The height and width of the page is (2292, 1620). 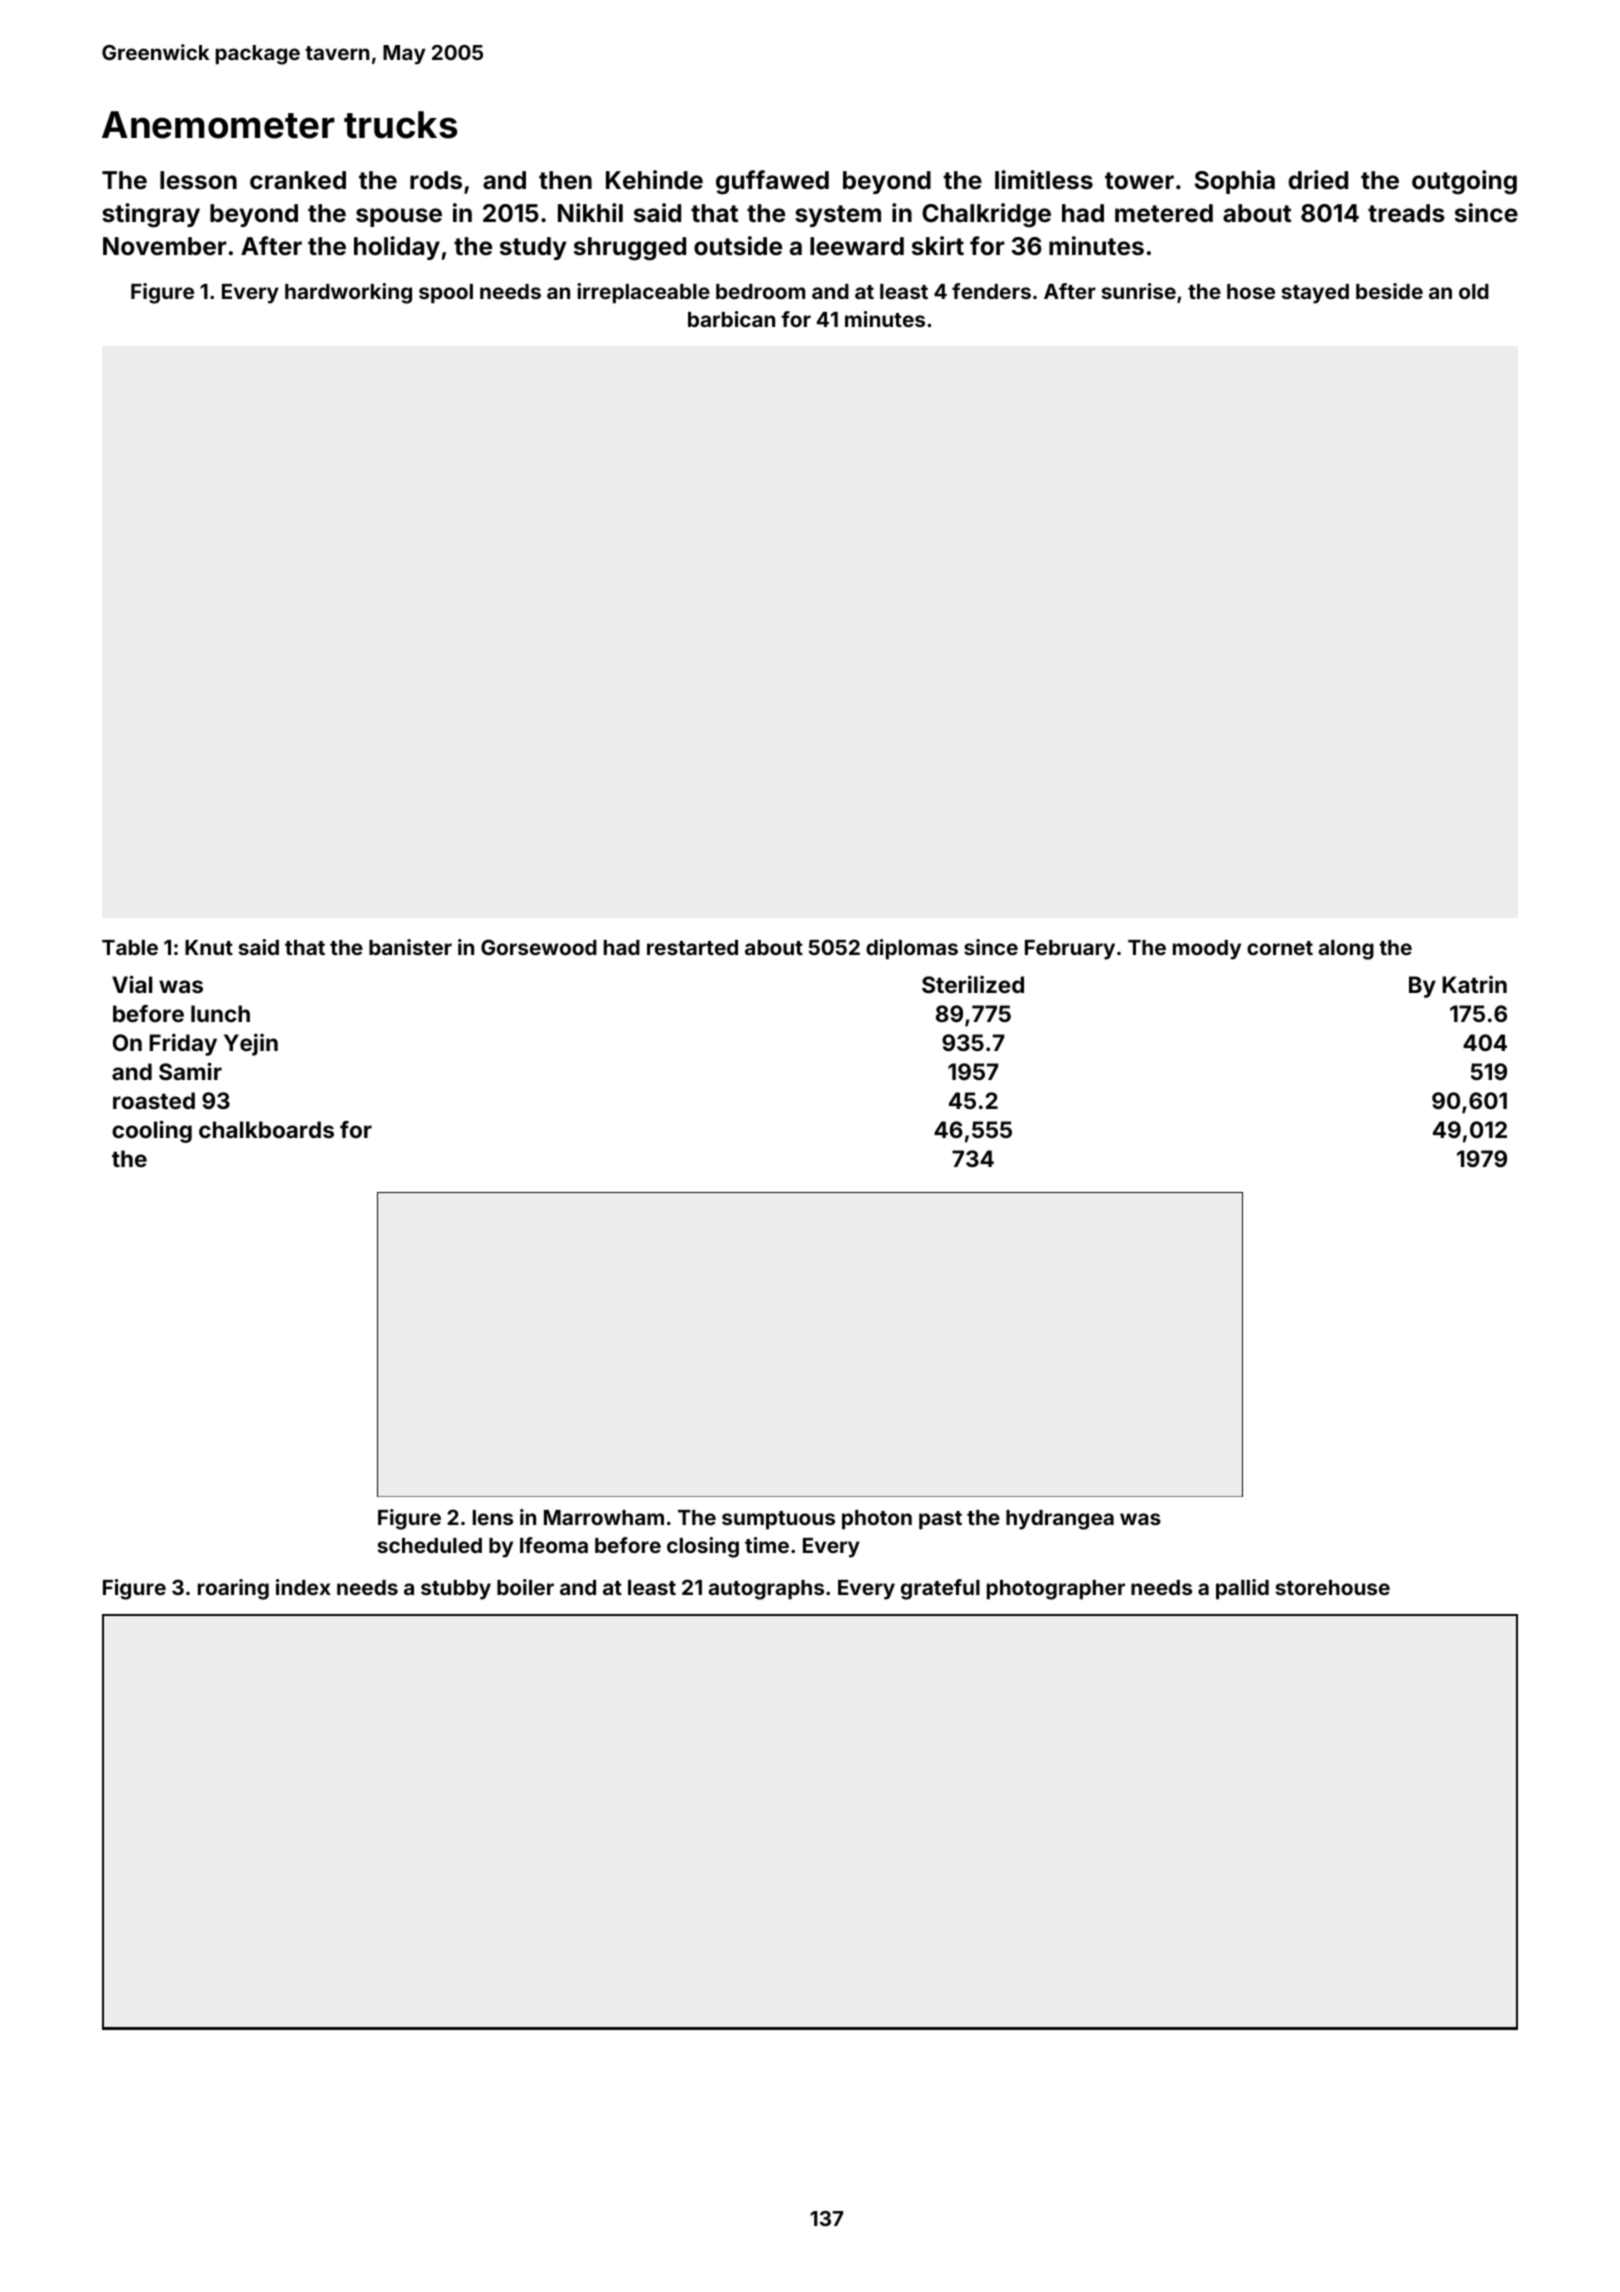 What do you see at coordinates (1235, 182) in the page?
I see `Sophia` at bounding box center [1235, 182].
